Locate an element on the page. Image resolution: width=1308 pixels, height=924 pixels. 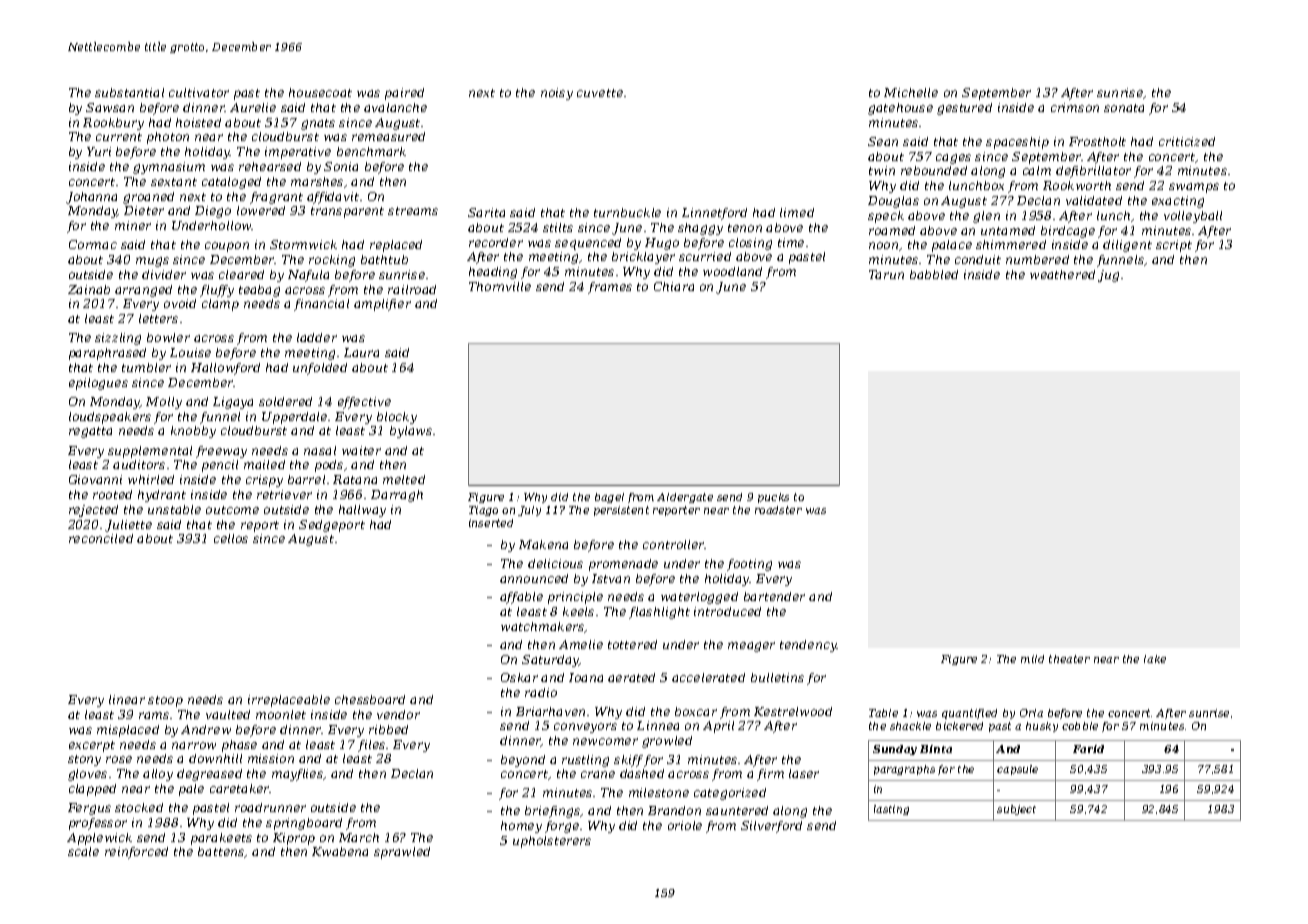
lake is located at coordinates (1155, 659).
